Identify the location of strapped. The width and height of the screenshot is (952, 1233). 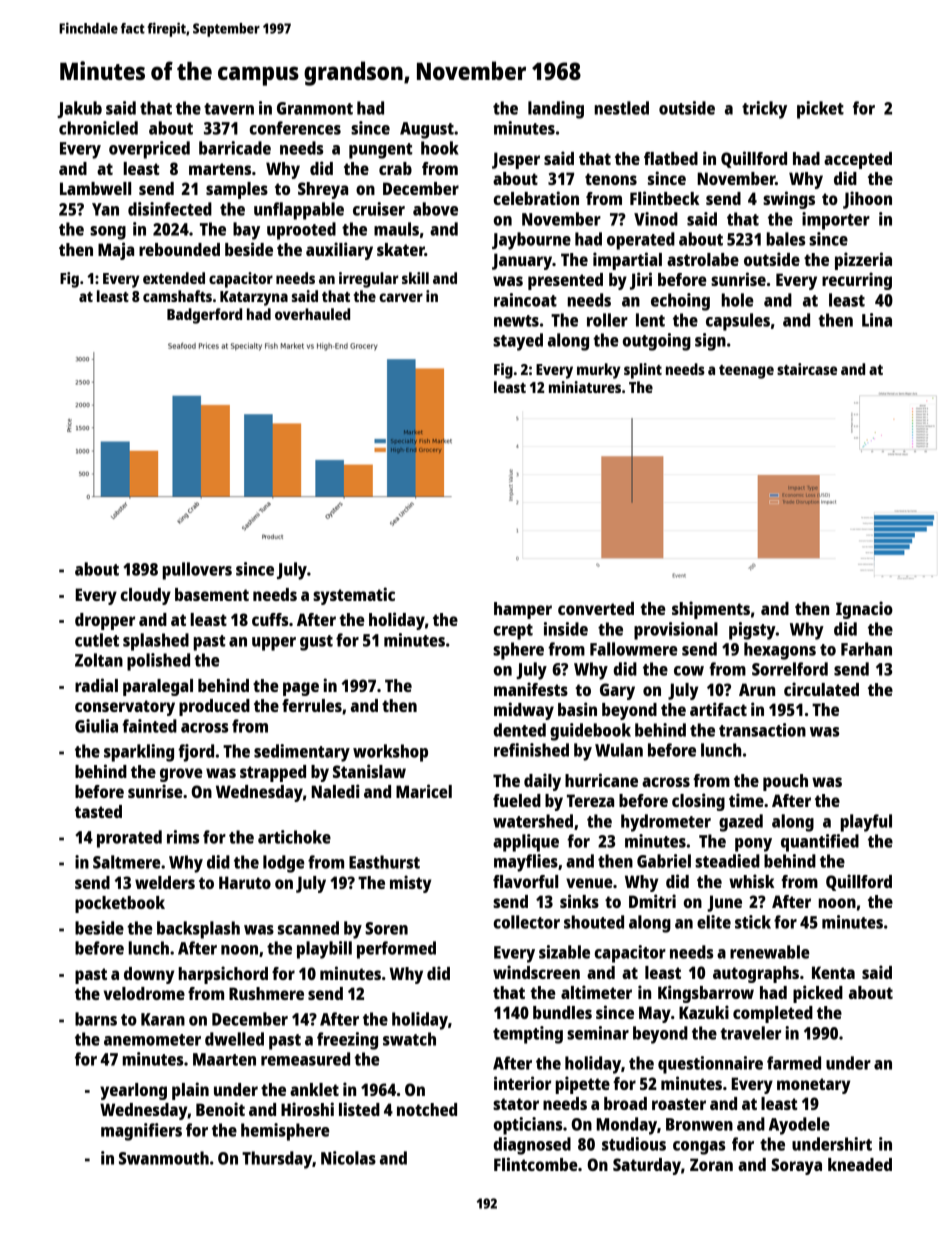
(273, 773).
